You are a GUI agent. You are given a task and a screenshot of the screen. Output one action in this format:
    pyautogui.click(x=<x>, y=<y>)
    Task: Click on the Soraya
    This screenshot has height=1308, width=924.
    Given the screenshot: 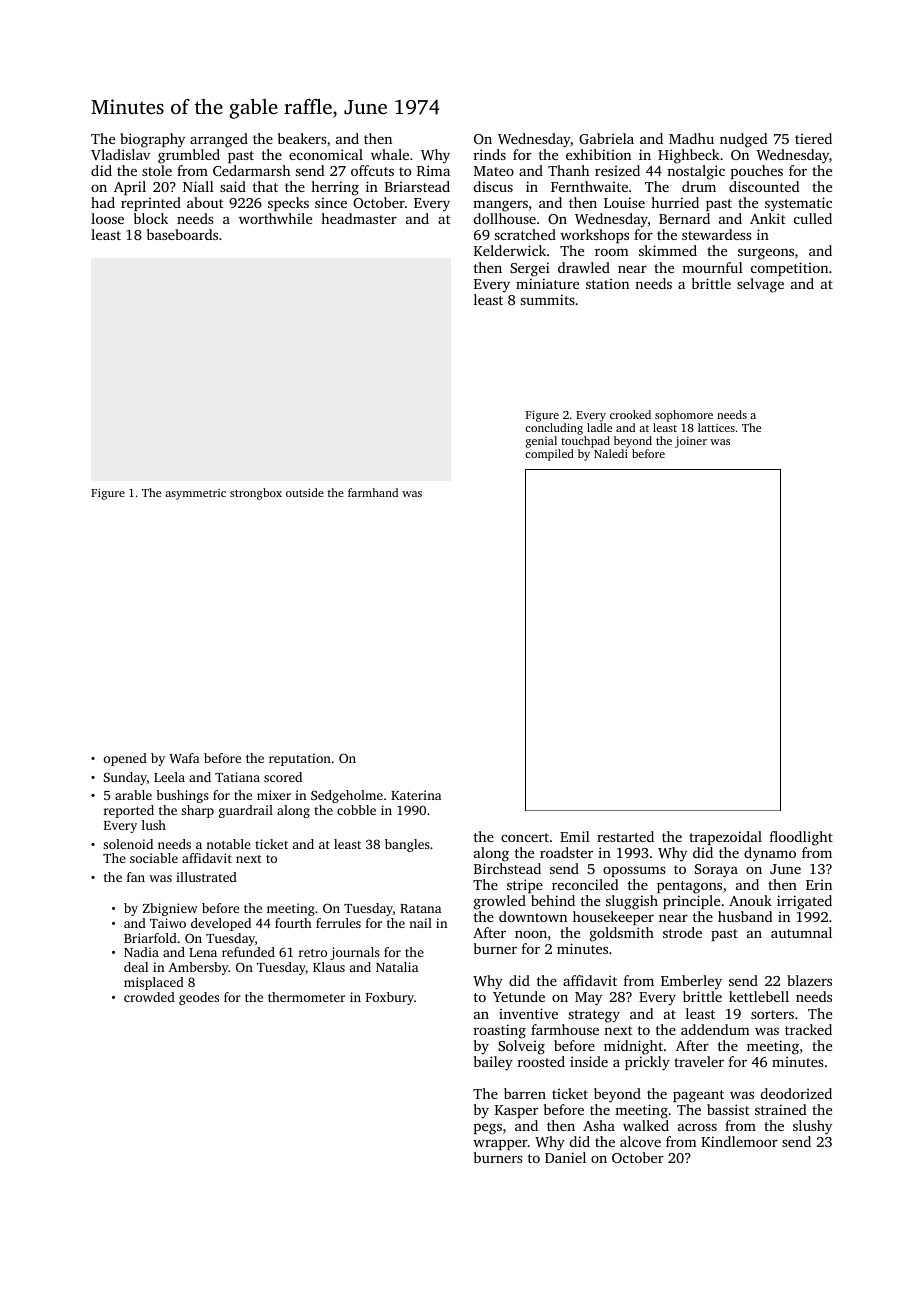 What is the action you would take?
    pyautogui.click(x=716, y=871)
